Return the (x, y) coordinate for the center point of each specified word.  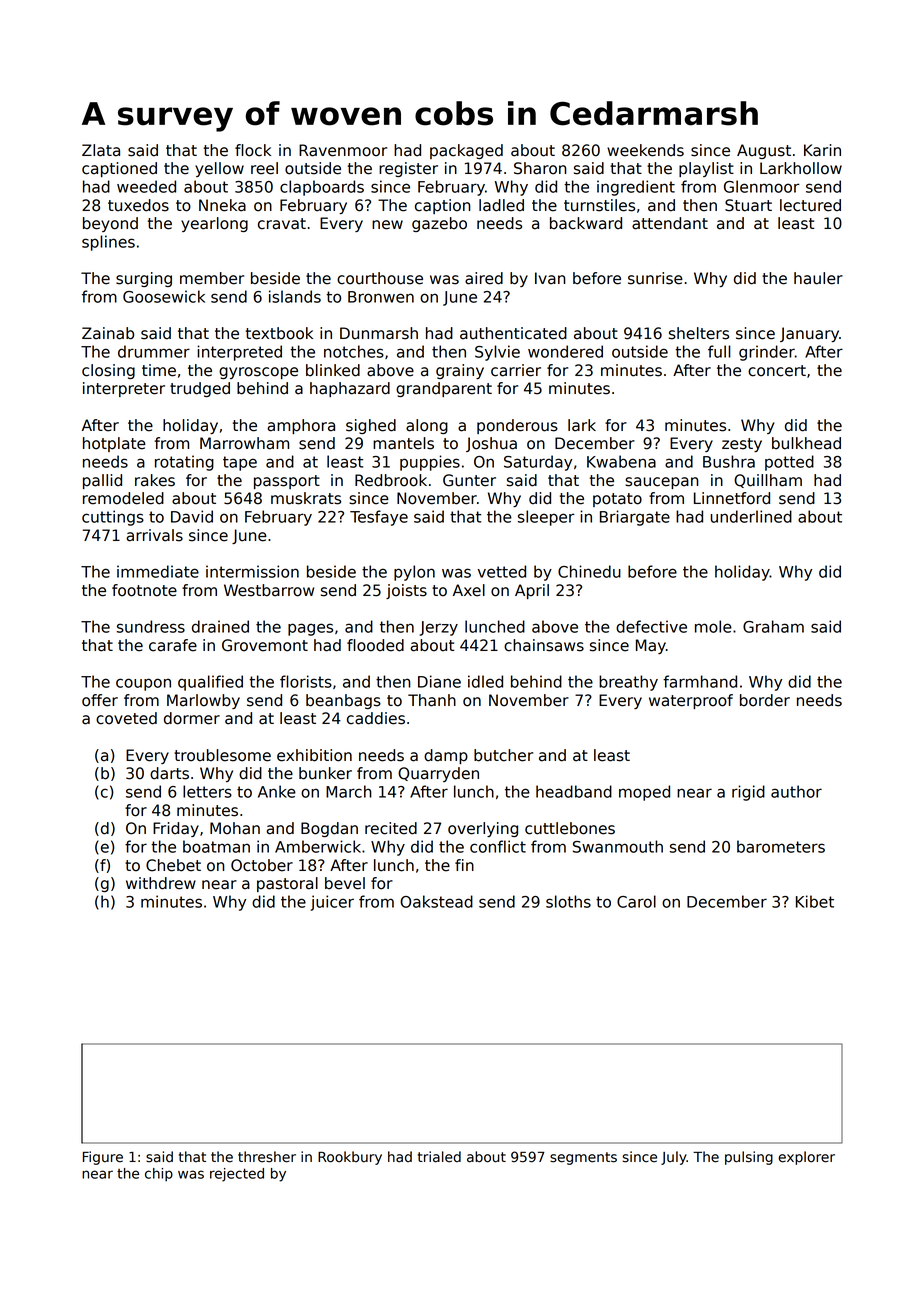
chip (159, 1175)
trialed (439, 1157)
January (809, 334)
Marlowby (203, 701)
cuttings (113, 518)
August (764, 151)
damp (446, 756)
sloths (568, 901)
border (765, 700)
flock (253, 150)
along (427, 426)
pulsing (749, 1158)
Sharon (540, 168)
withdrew (161, 883)
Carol (636, 901)
